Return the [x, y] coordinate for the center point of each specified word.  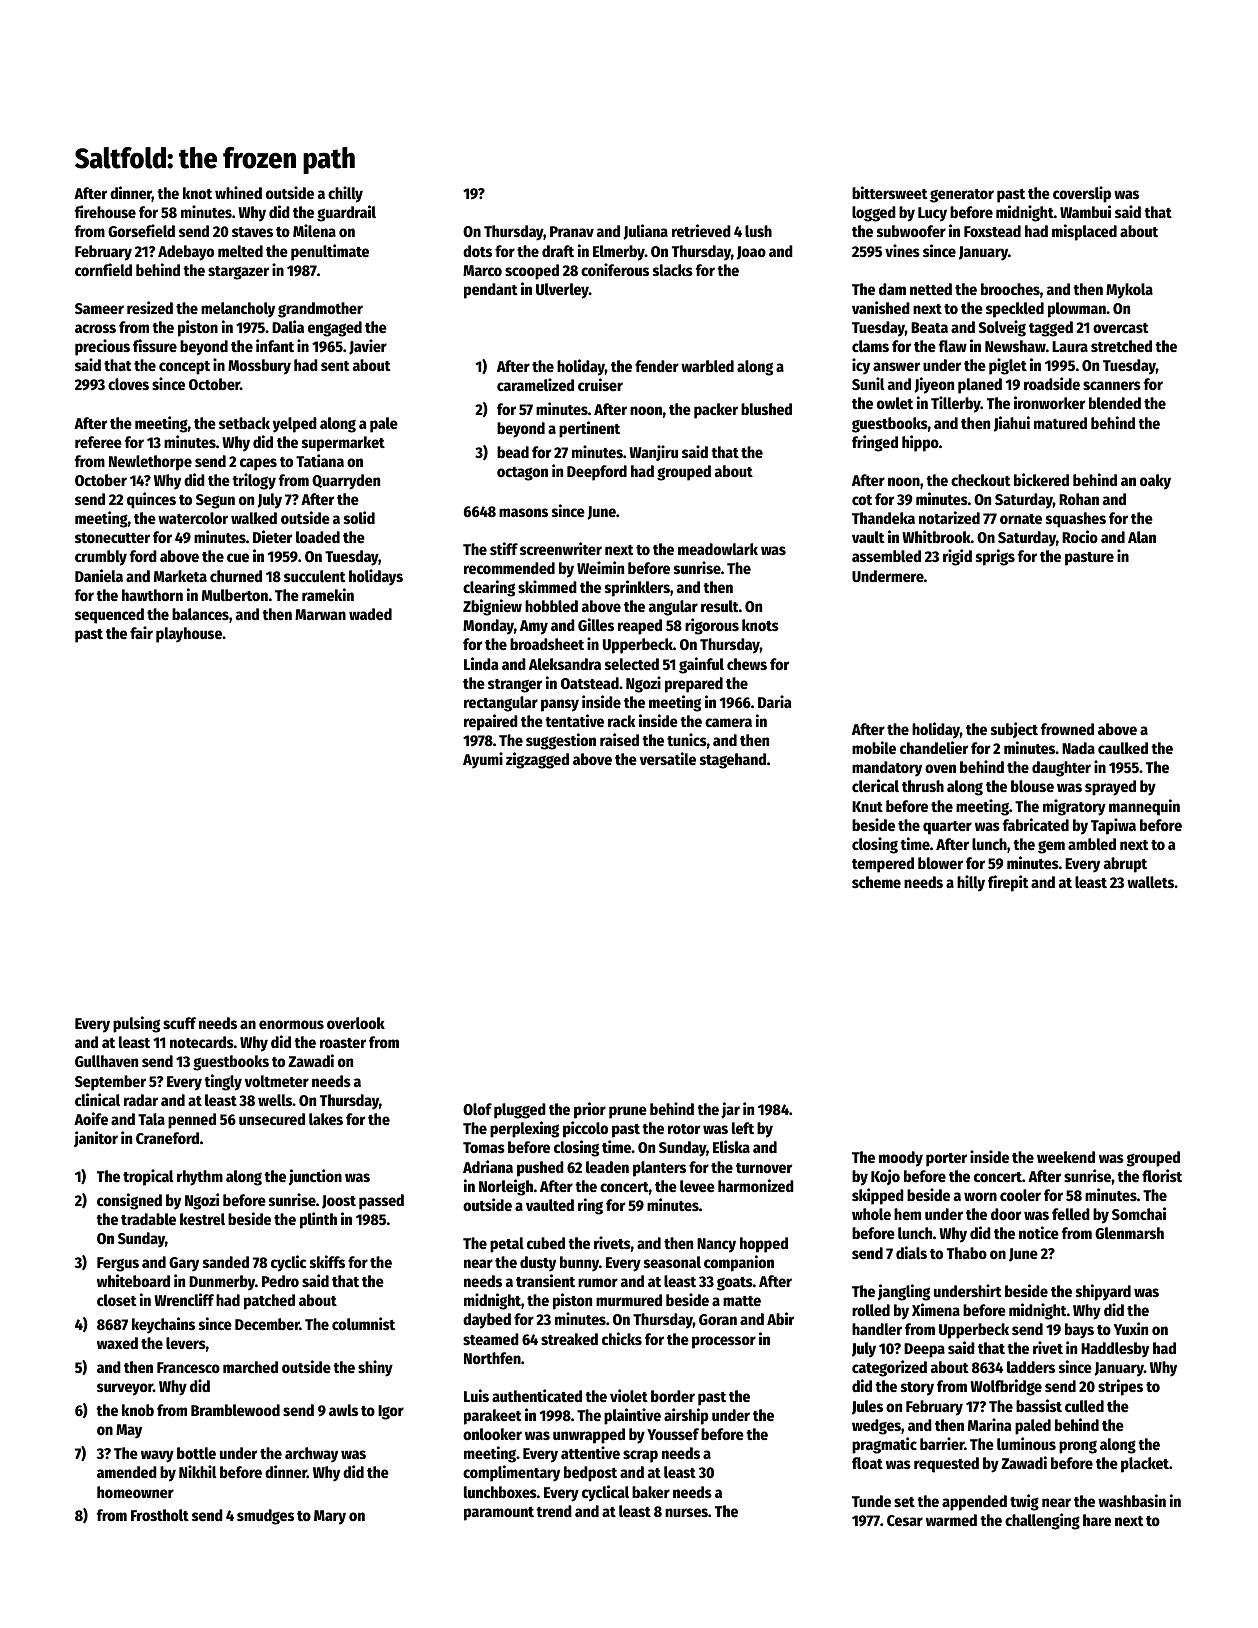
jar [730, 1110]
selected [632, 664]
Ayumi [483, 760]
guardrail [346, 213]
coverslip [1082, 194]
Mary [330, 1517]
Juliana [646, 232]
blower [940, 863]
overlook [356, 1023]
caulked [1123, 748]
